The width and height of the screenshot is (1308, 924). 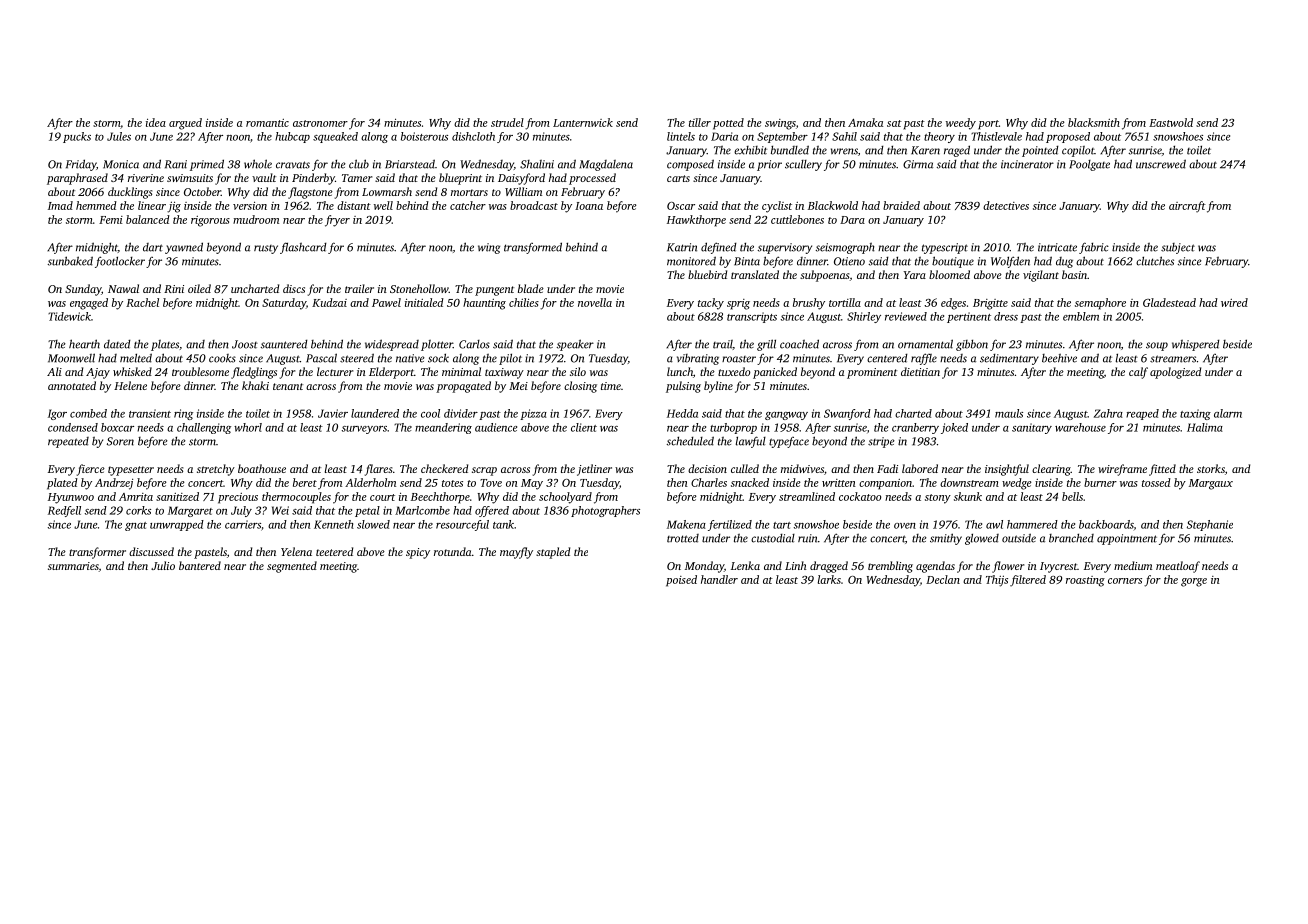 I want to click on fierce, so click(x=91, y=470).
